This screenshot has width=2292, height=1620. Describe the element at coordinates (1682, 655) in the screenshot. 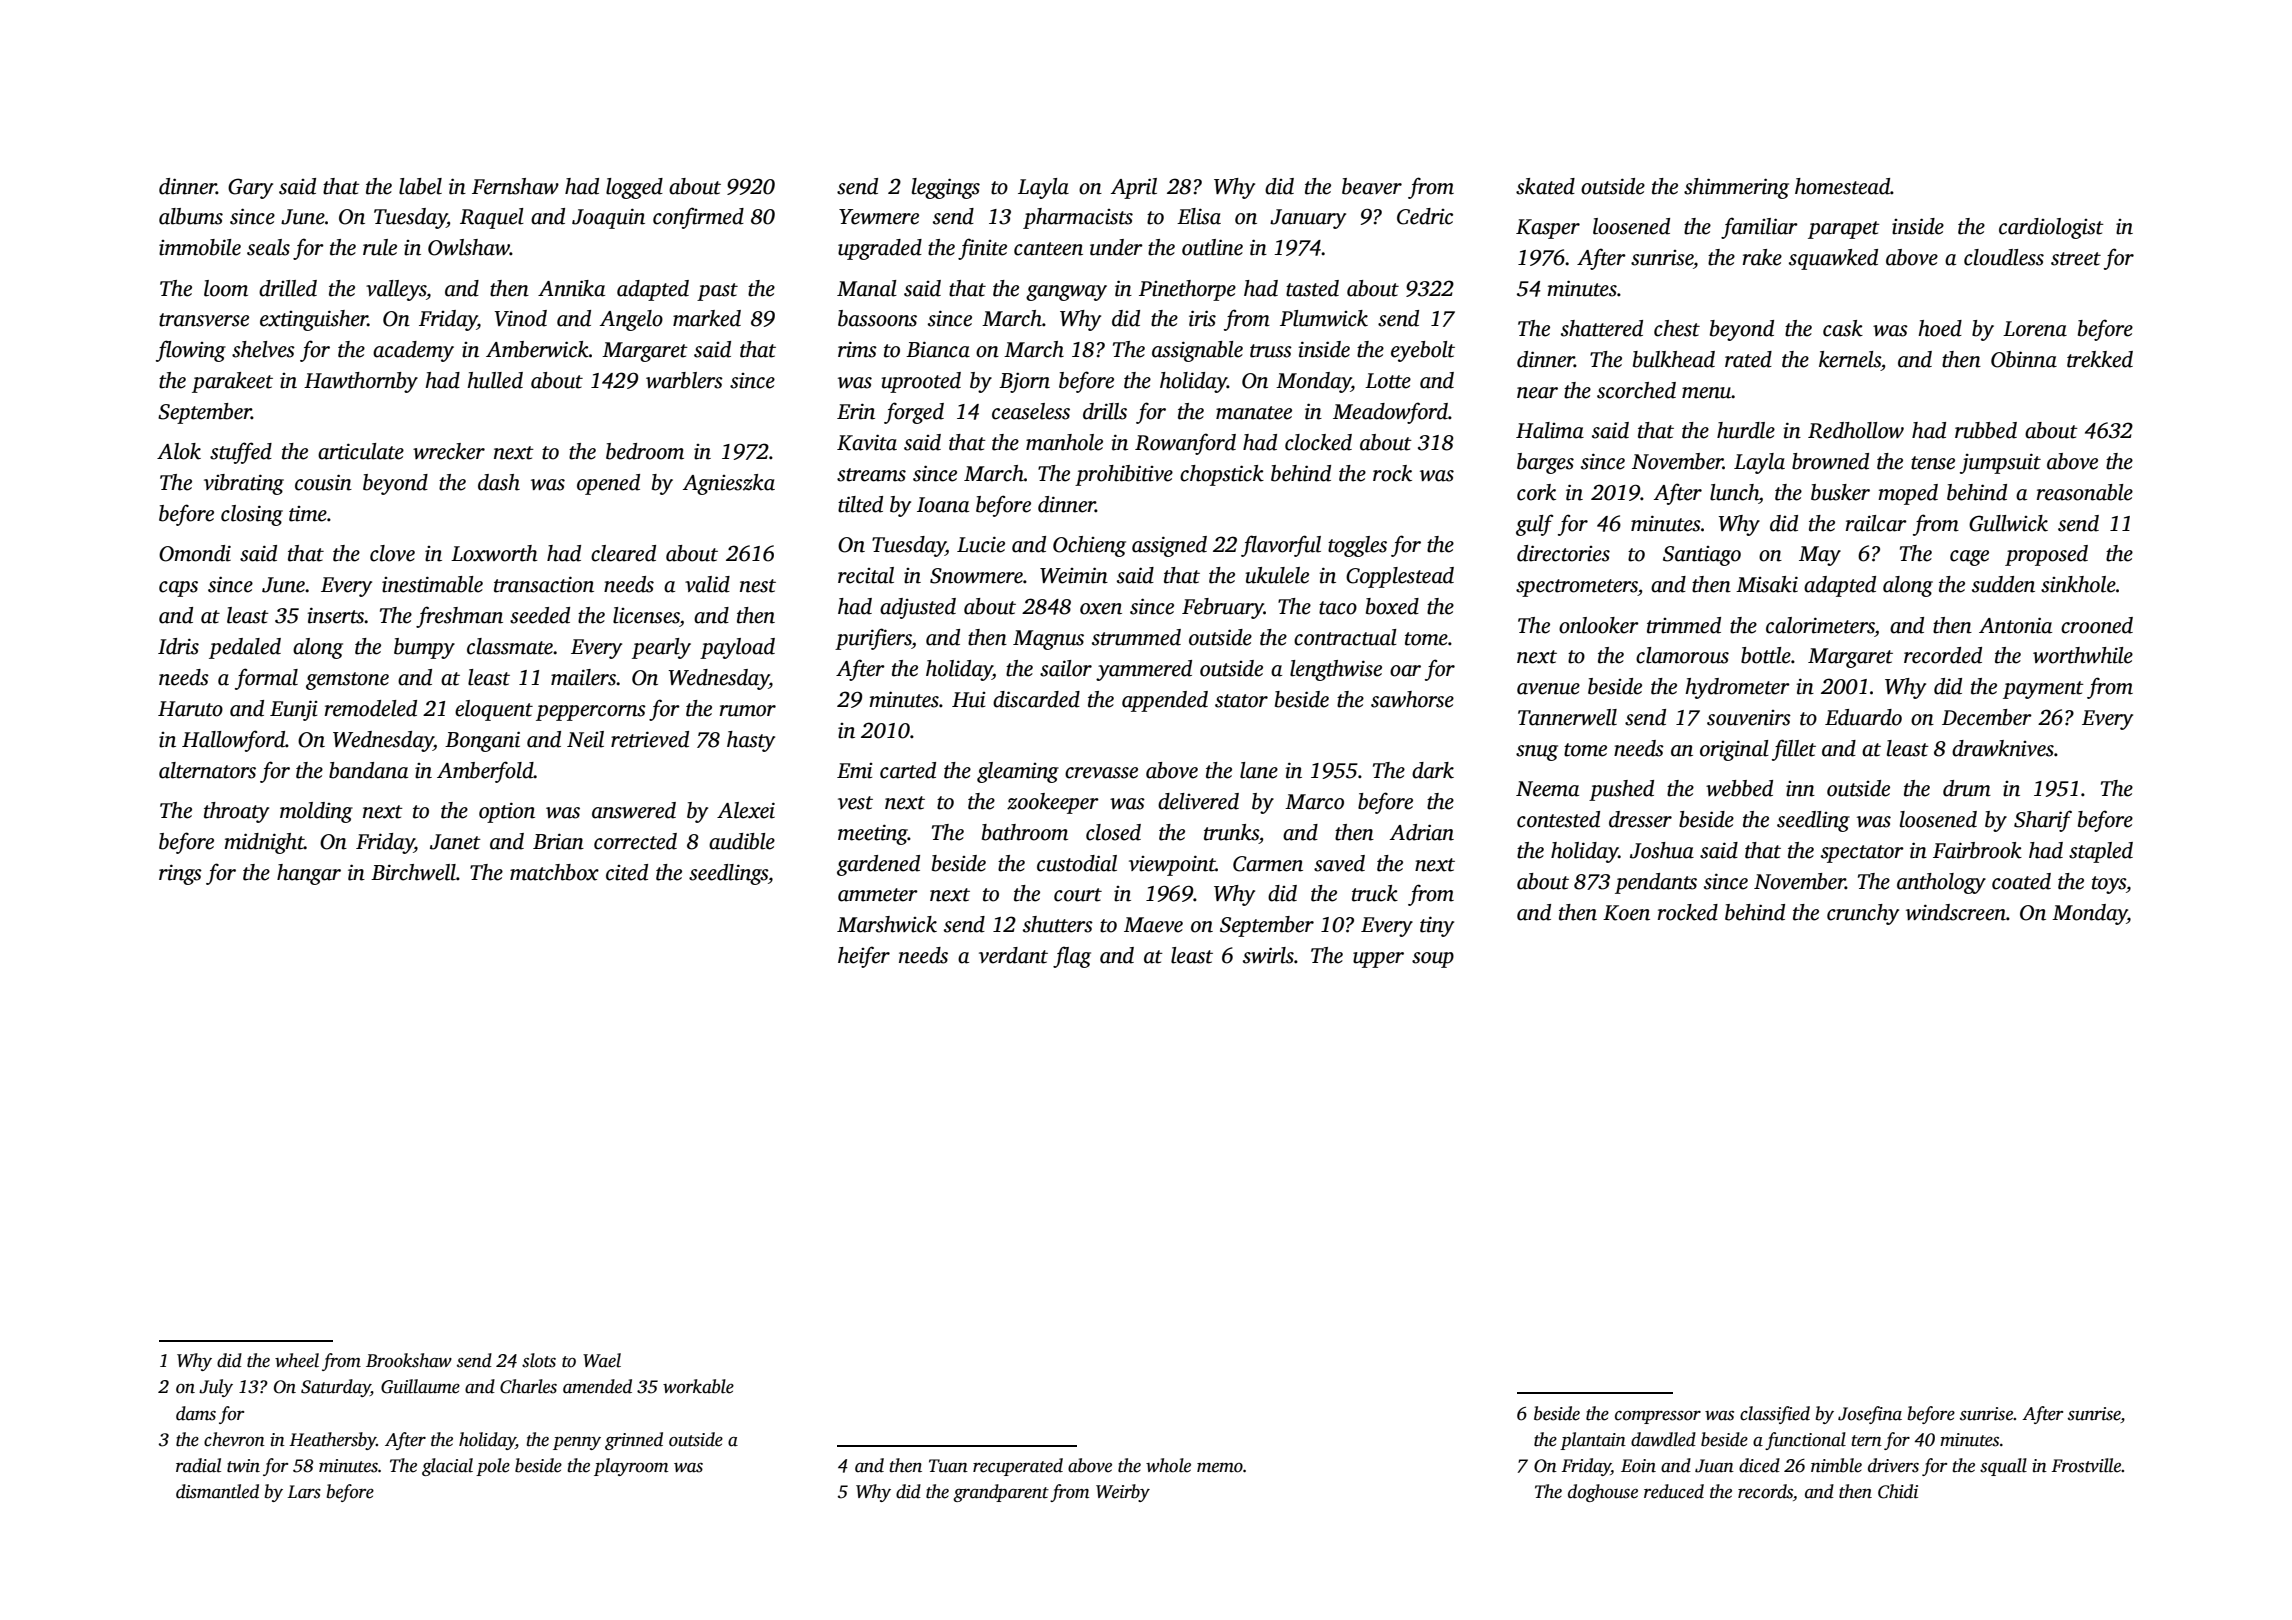

I see `clamorous` at that location.
